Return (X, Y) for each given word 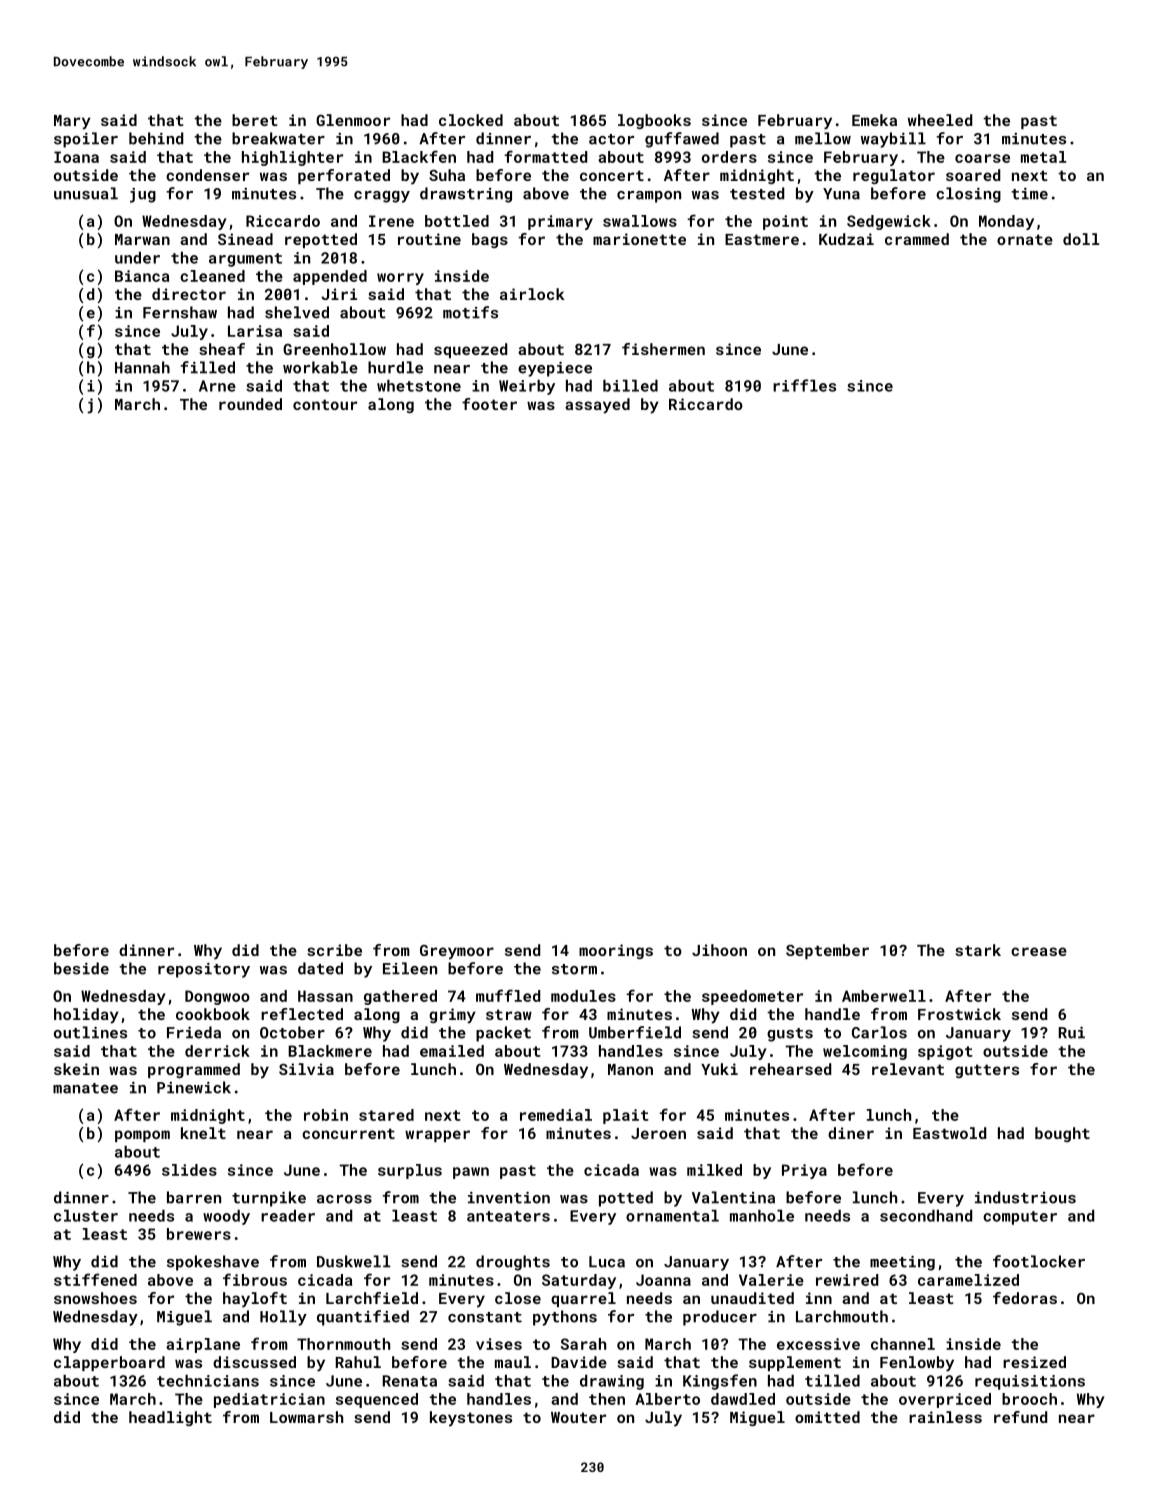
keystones (471, 1419)
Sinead (245, 239)
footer (489, 404)
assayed (597, 406)
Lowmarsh (306, 1417)
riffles (804, 385)
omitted (827, 1417)
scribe (334, 950)
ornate (1025, 239)
